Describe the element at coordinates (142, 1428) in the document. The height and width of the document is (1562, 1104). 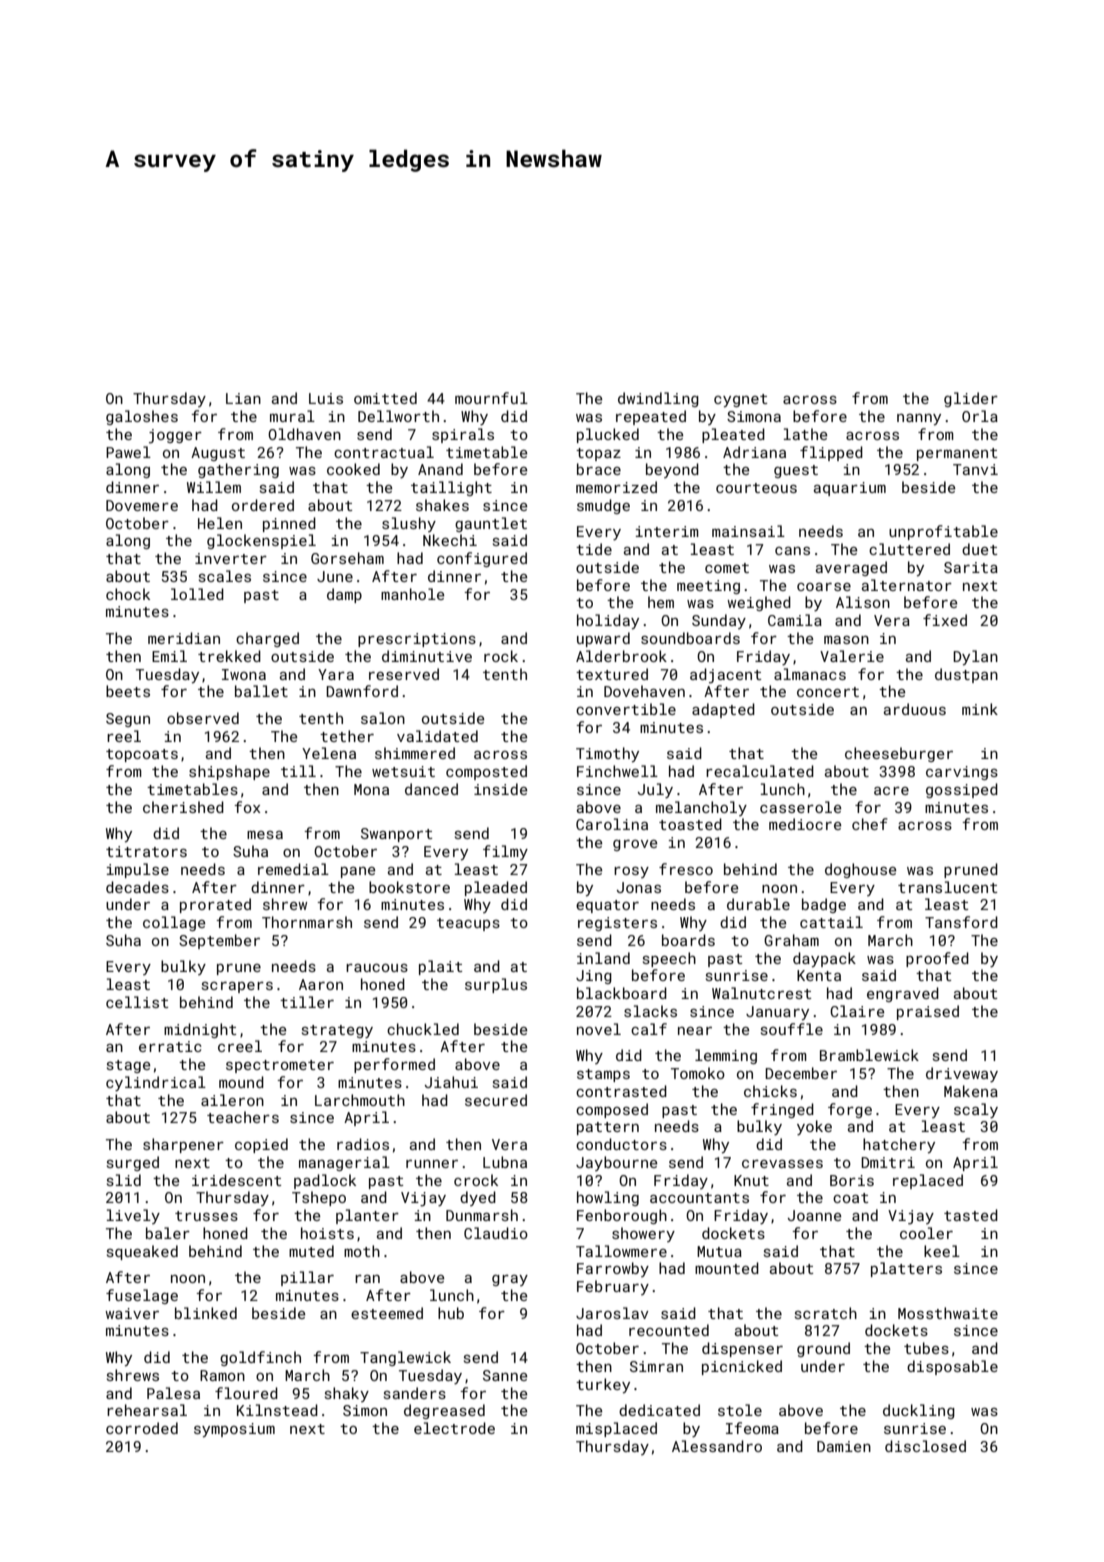
I see `corroded` at that location.
